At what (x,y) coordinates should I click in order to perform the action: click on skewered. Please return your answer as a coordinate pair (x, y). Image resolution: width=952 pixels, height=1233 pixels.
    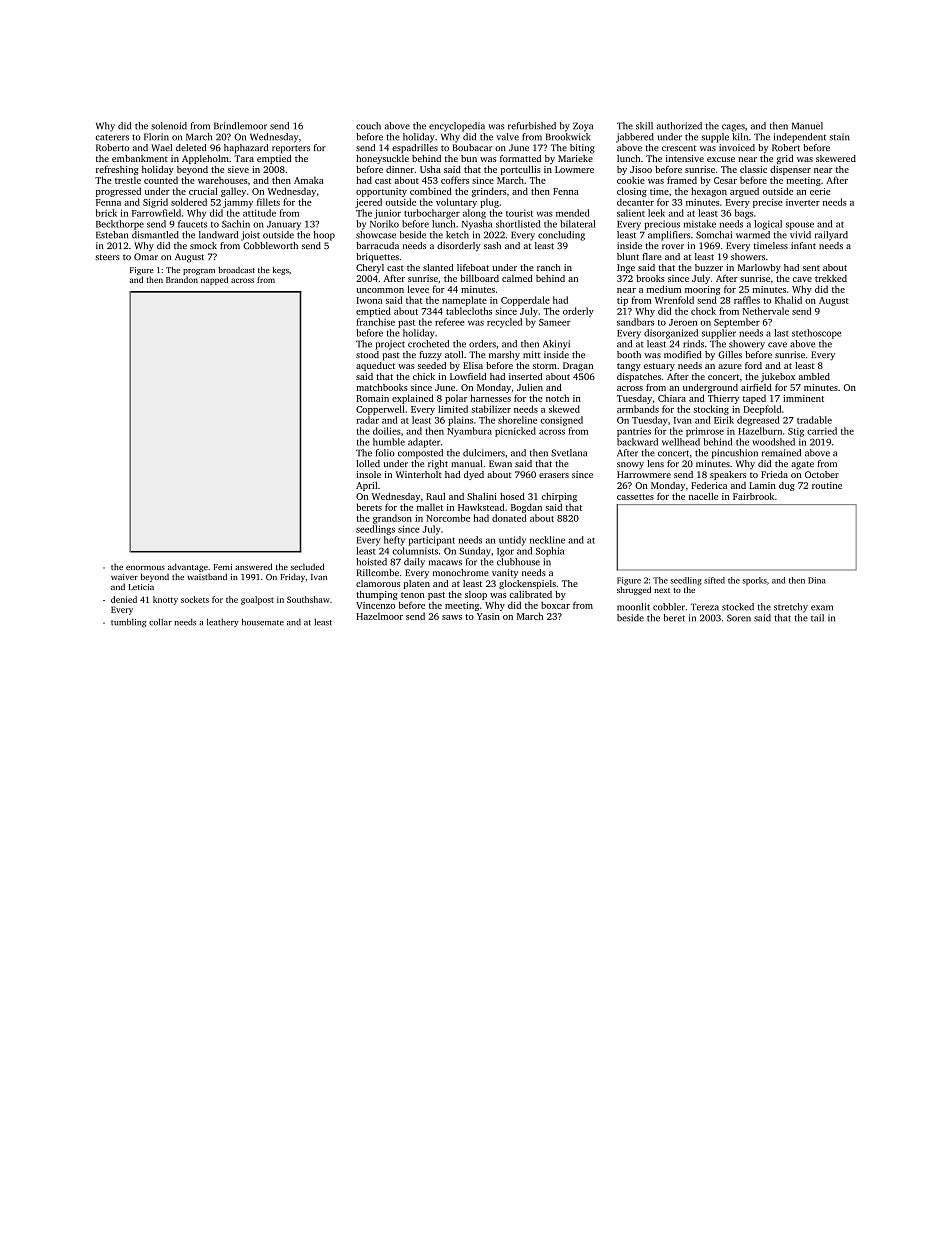
    Looking at the image, I should click on (836, 158).
